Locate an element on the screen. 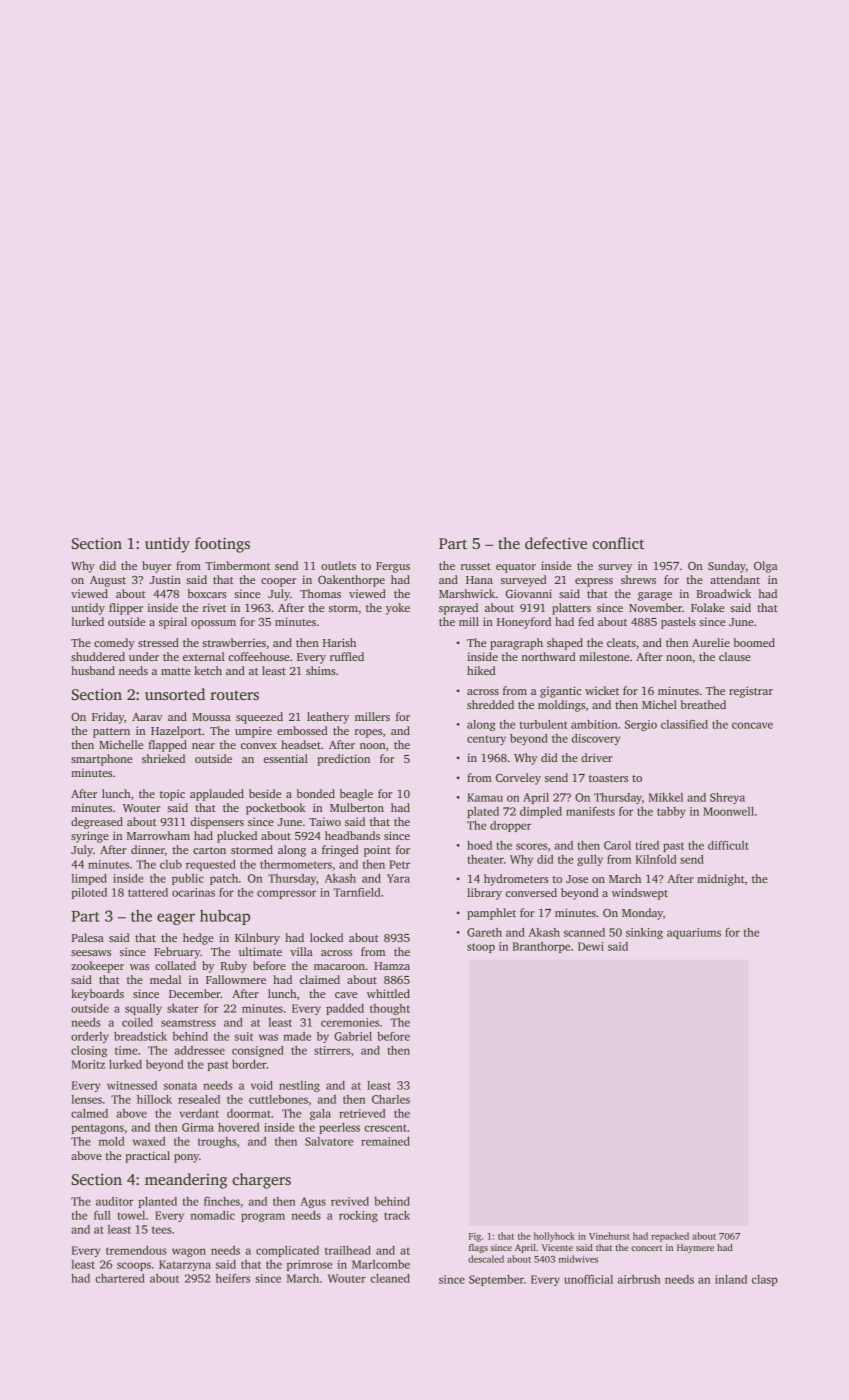 The height and width of the screenshot is (1400, 849). August is located at coordinates (108, 581).
